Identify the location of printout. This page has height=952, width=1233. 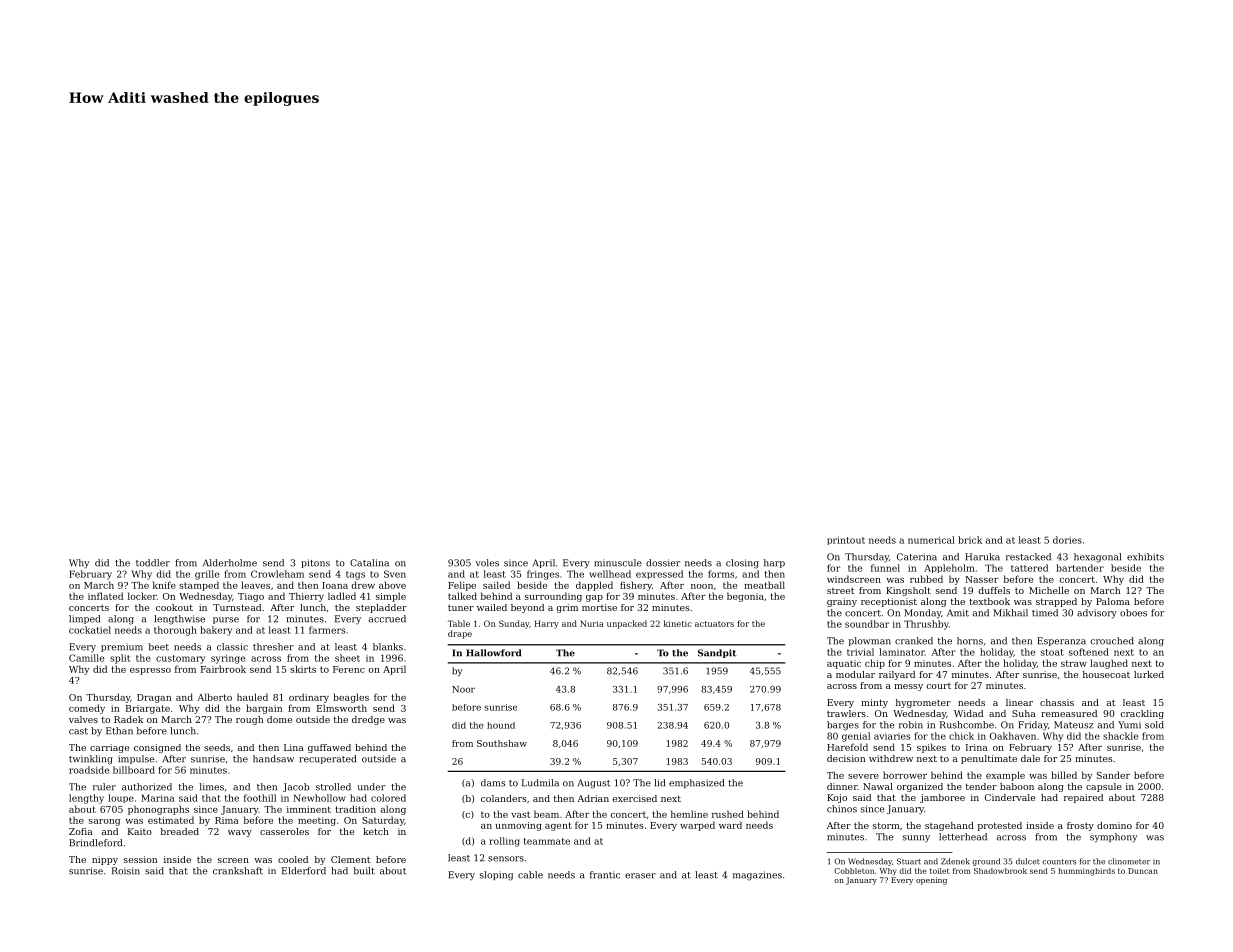
(846, 541).
